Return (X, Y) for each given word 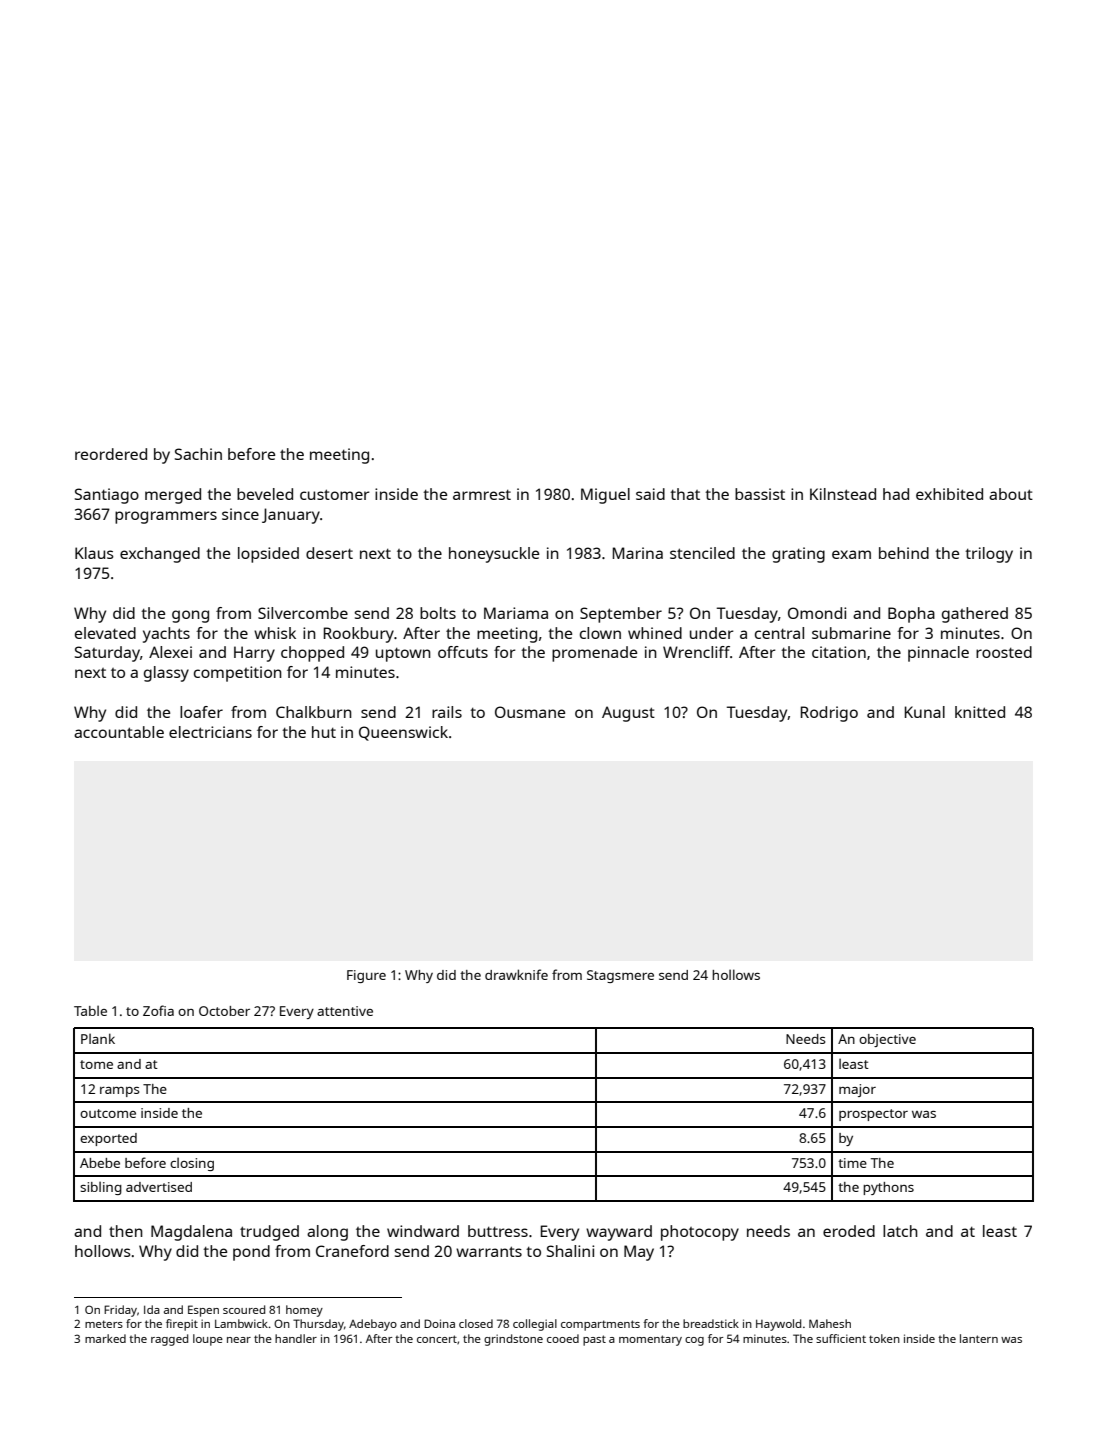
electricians (210, 732)
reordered (111, 454)
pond (251, 1253)
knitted (980, 712)
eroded (849, 1231)
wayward (619, 1233)
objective (887, 1040)
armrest (482, 495)
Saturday (107, 654)
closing (192, 1164)
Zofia (158, 1010)
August (628, 714)
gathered (975, 615)
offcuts (463, 652)
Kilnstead (843, 494)
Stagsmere (620, 976)
